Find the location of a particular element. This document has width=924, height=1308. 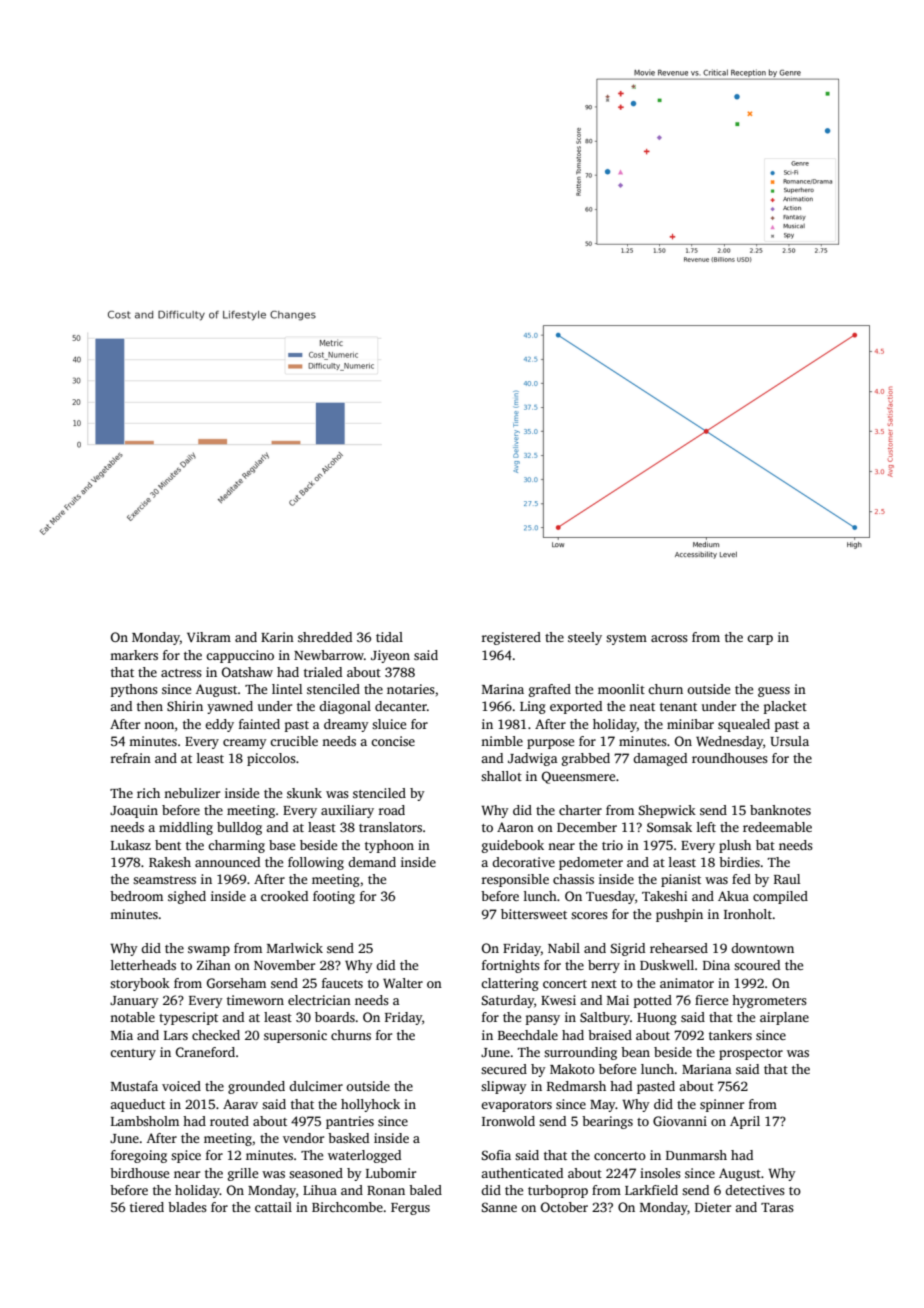

letterheads is located at coordinates (143, 965).
